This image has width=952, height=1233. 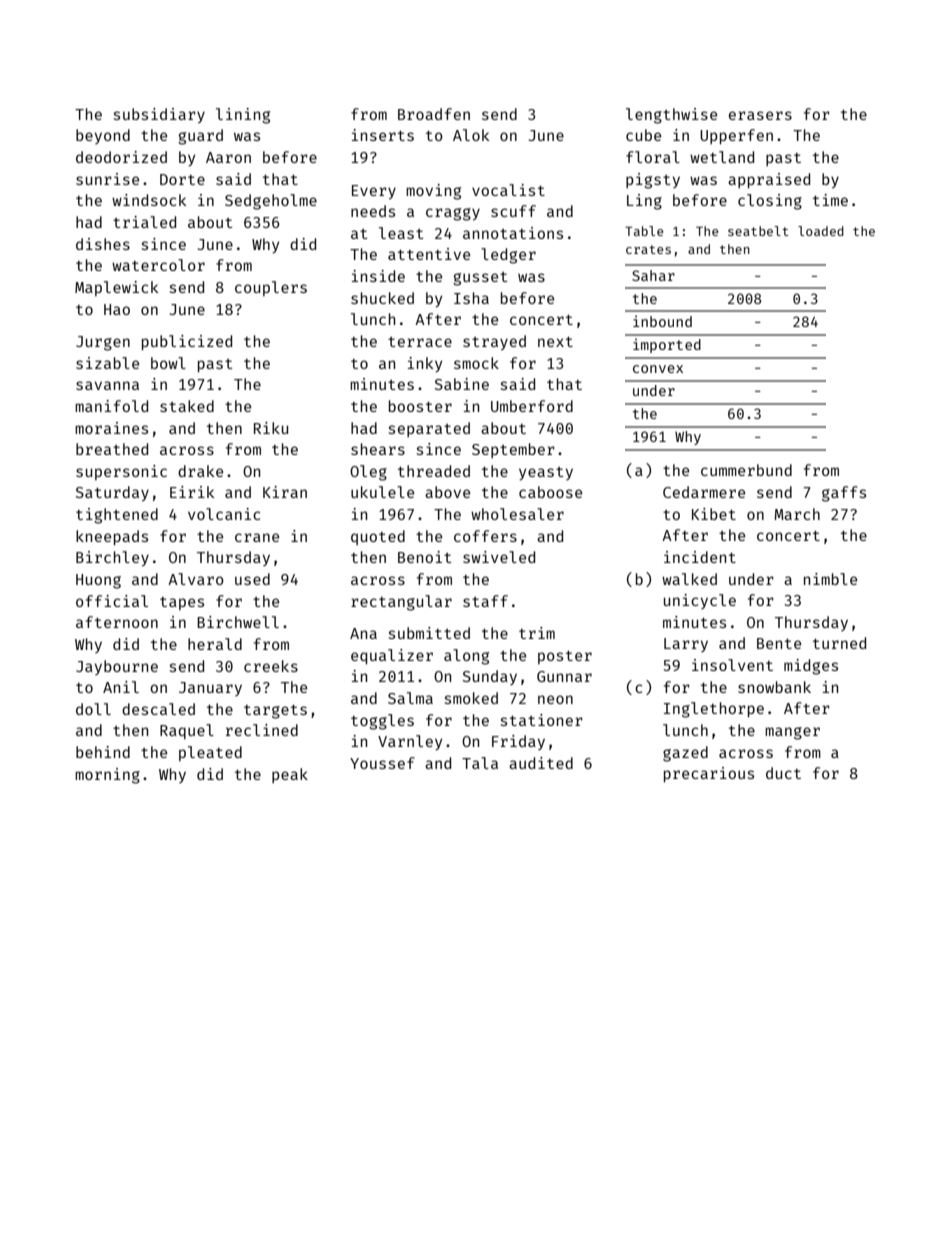 I want to click on lining, so click(x=243, y=116).
